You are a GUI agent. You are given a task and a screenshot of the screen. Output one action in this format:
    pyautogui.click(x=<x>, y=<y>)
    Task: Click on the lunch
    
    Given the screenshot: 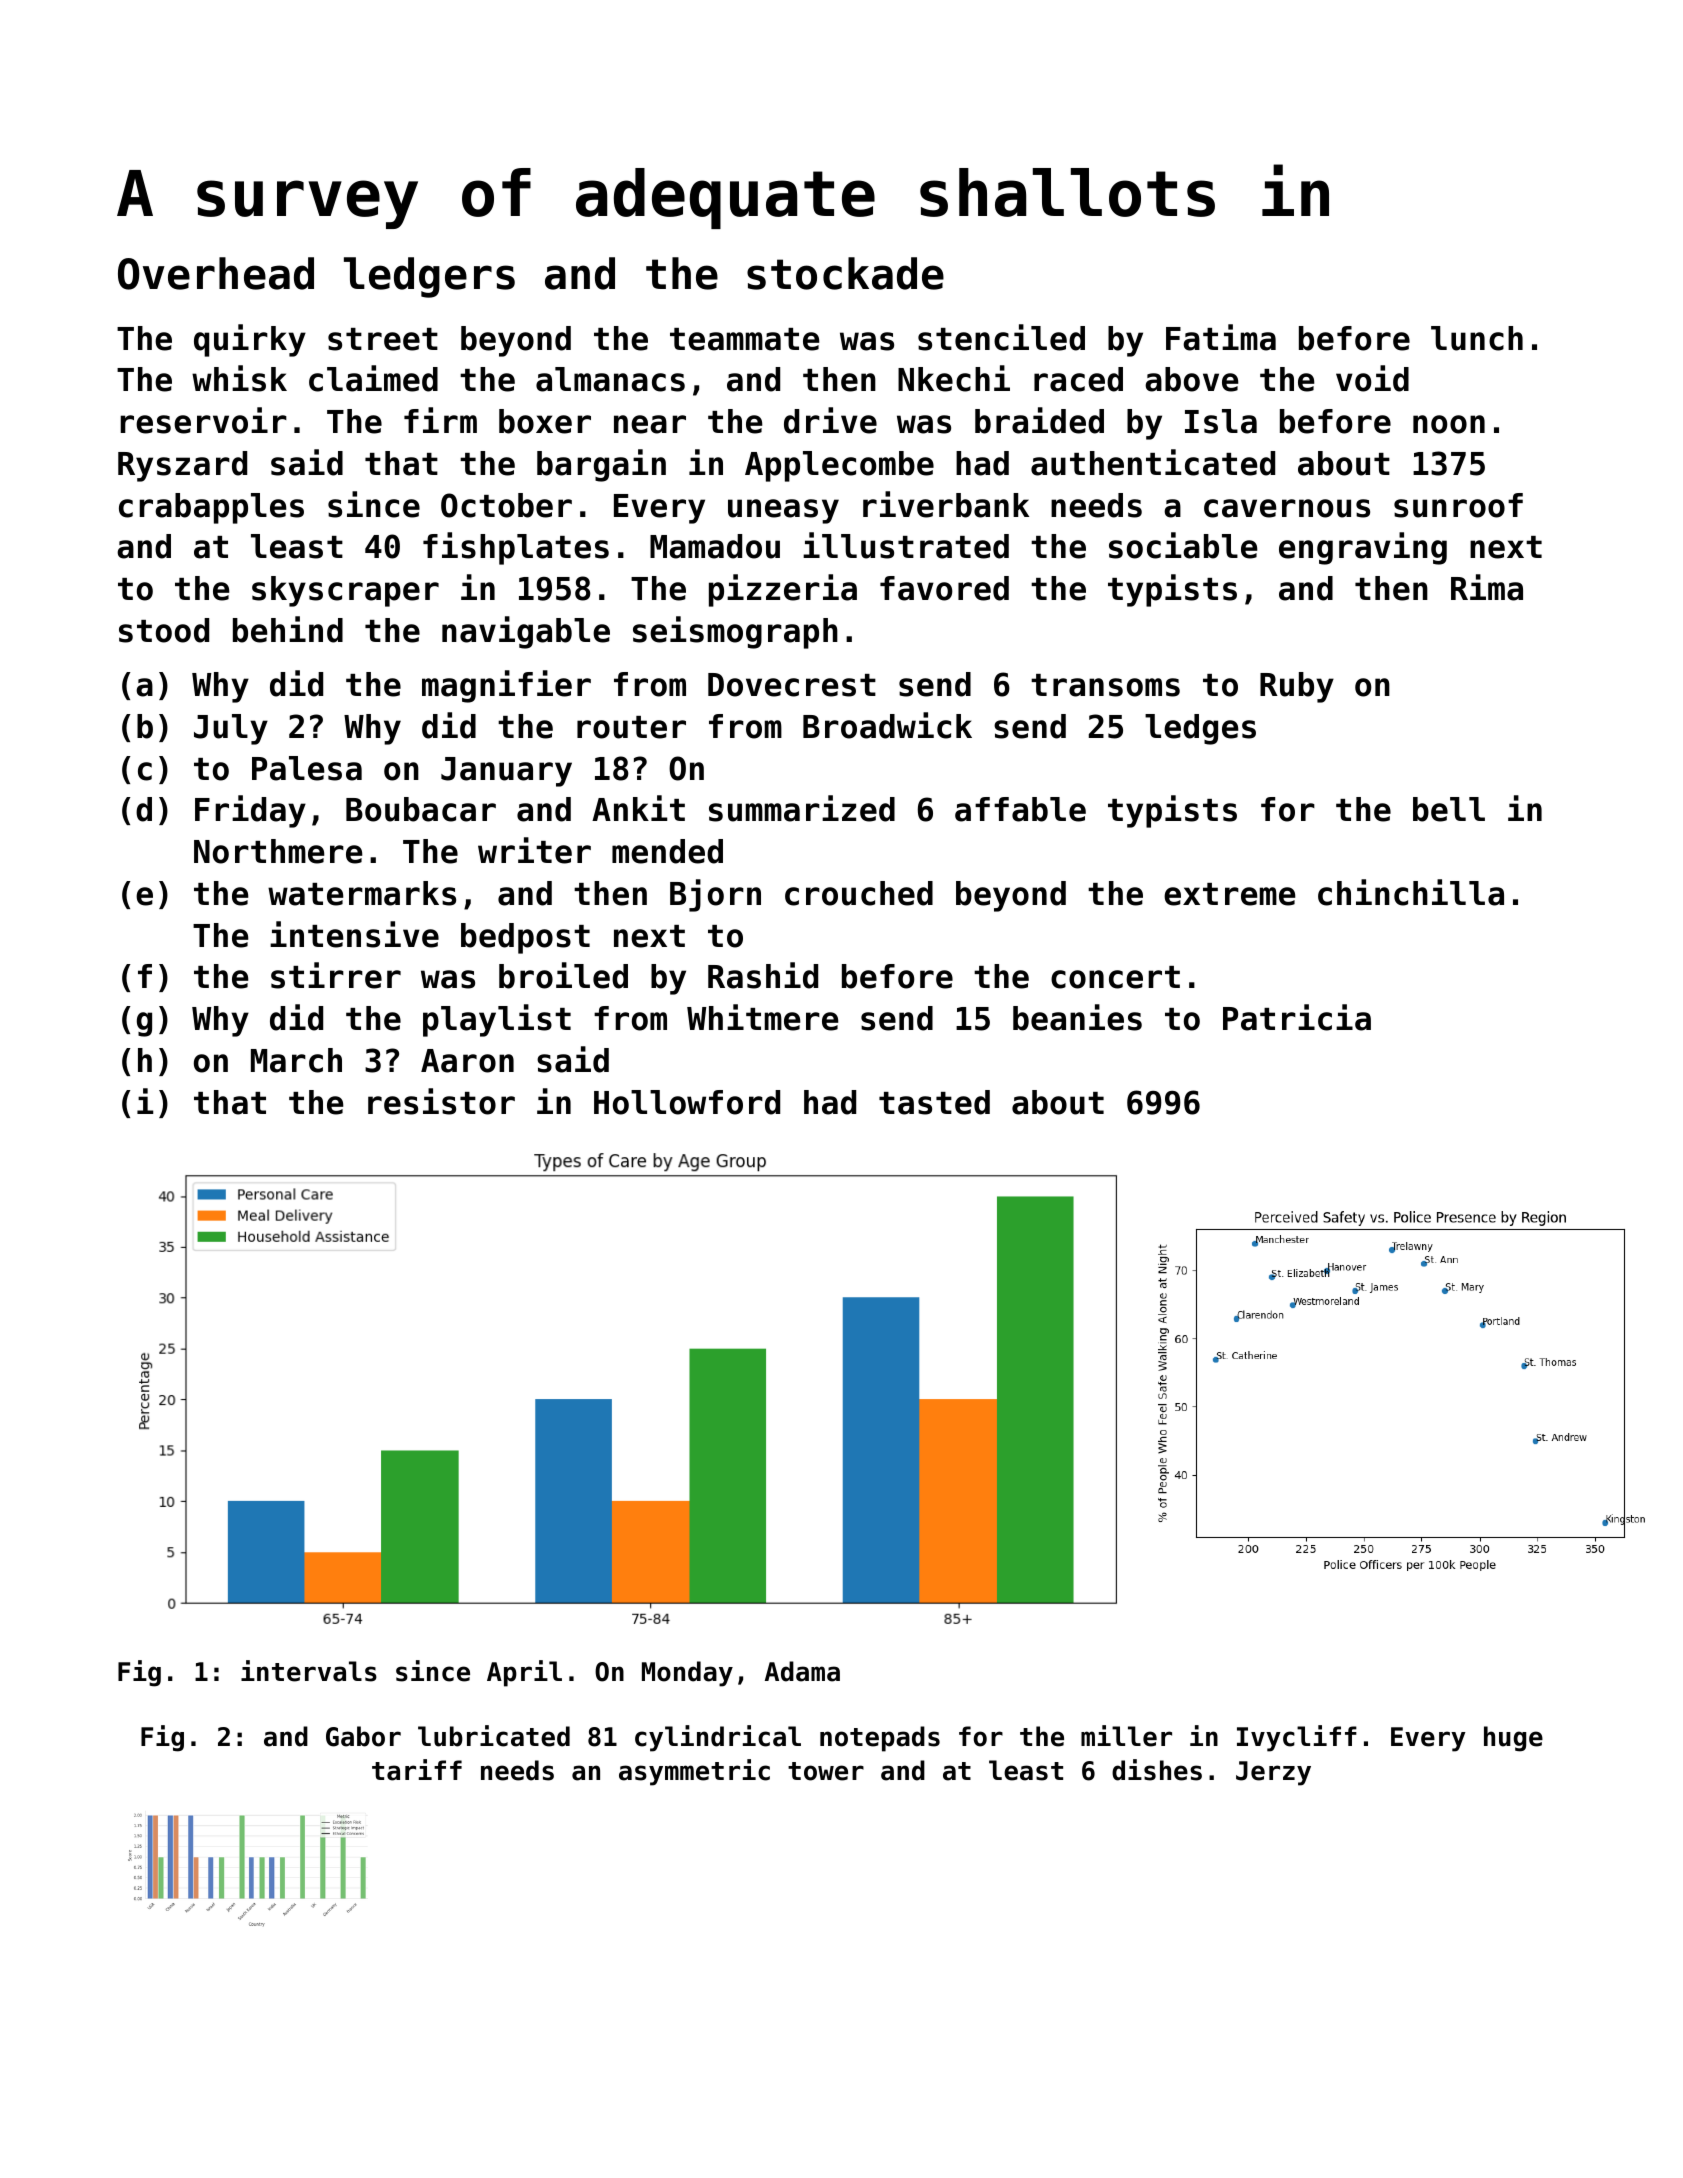 What is the action you would take?
    pyautogui.click(x=1477, y=338)
